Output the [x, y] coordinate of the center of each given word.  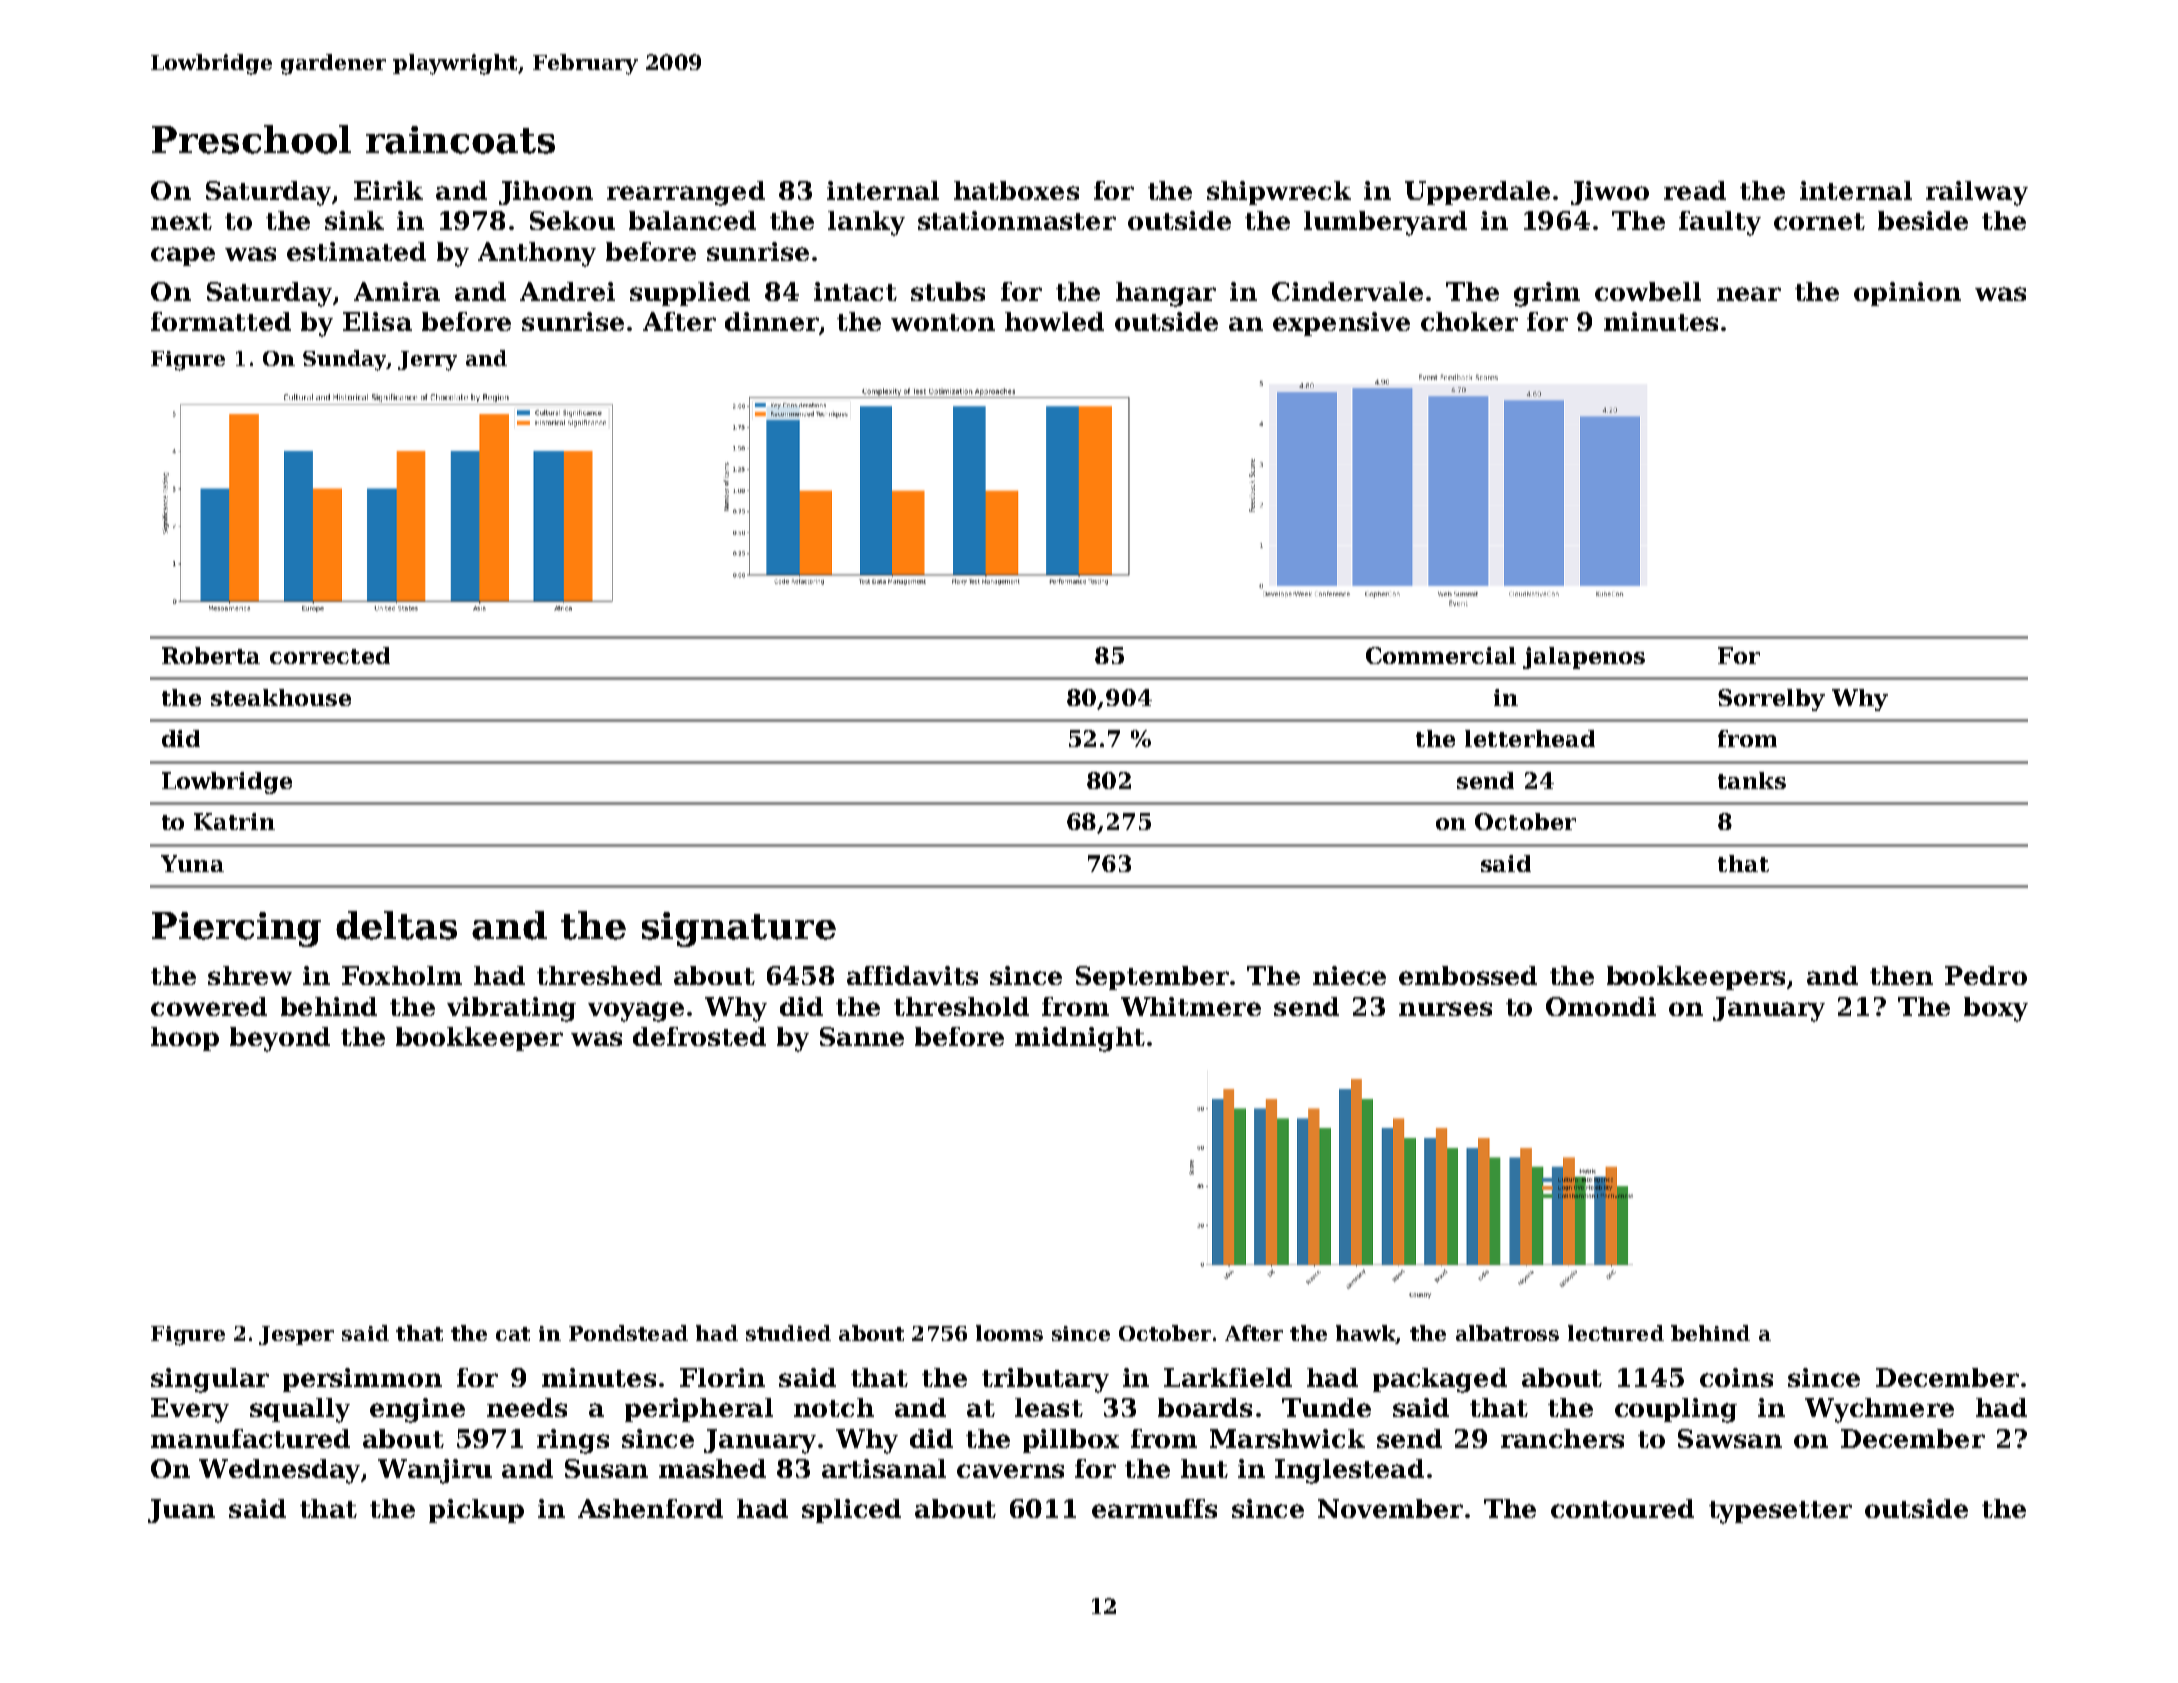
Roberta [211, 655]
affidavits [912, 975]
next [181, 221]
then [1901, 975]
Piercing [236, 929]
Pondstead [628, 1333]
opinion [1907, 294]
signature [739, 929]
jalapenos [1584, 658]
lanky [866, 223]
